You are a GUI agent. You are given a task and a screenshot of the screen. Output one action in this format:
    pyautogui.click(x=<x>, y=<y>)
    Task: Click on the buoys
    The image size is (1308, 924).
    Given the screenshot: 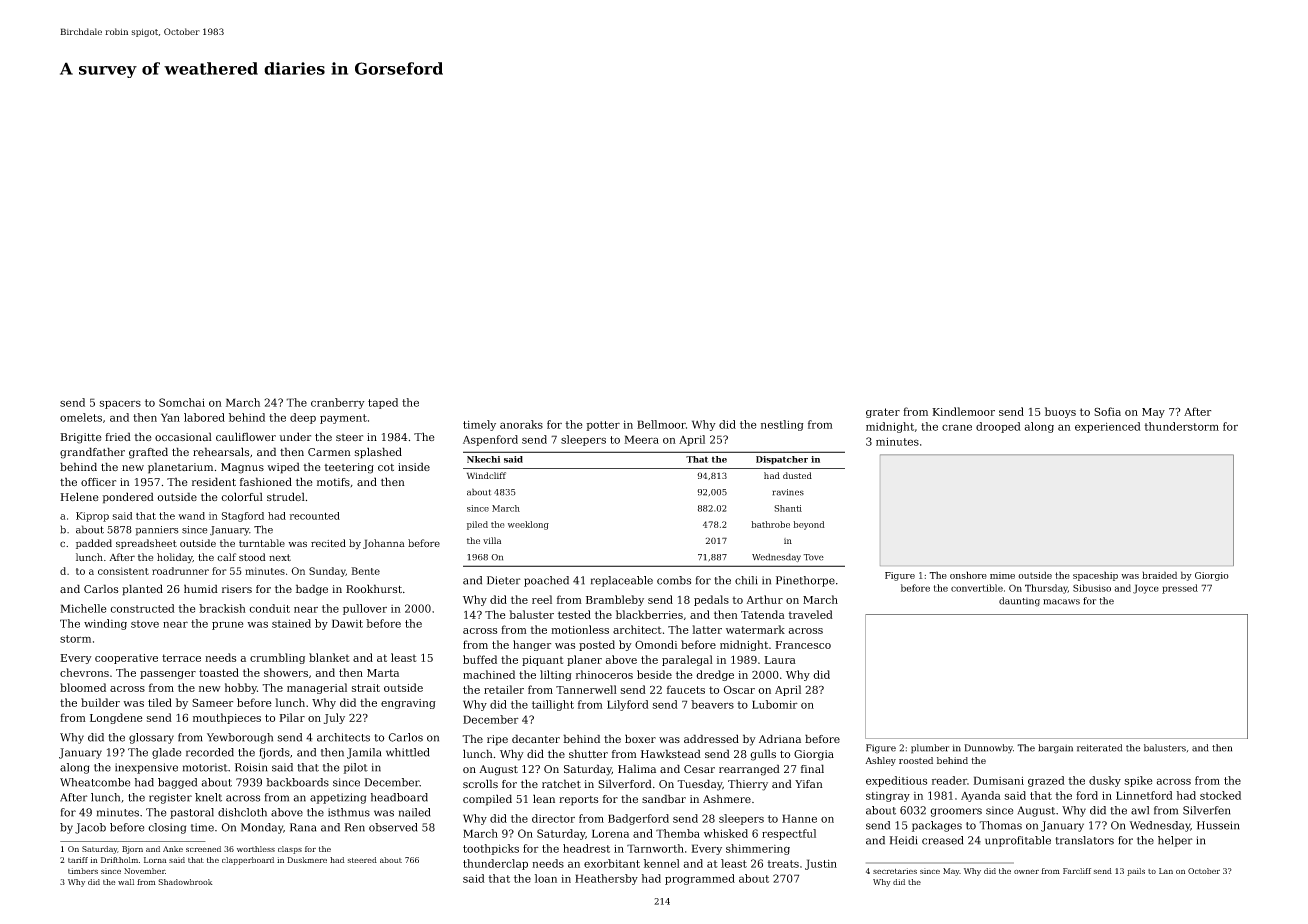 What is the action you would take?
    pyautogui.click(x=1060, y=412)
